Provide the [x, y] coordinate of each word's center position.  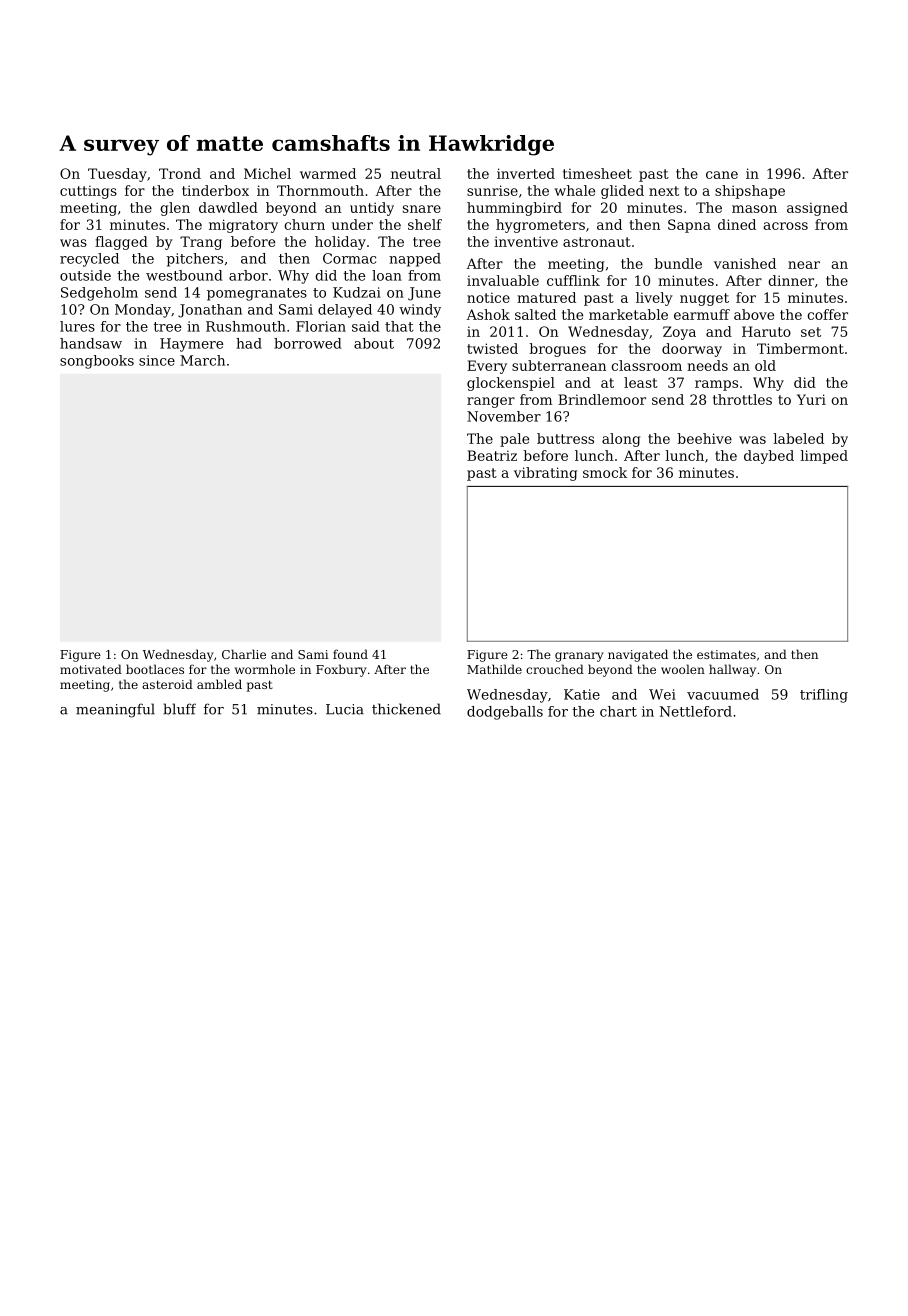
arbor [248, 275]
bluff [179, 709]
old [765, 365]
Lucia [345, 709]
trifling [824, 696]
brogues [558, 350]
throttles [742, 399]
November [504, 416]
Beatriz [492, 455]
